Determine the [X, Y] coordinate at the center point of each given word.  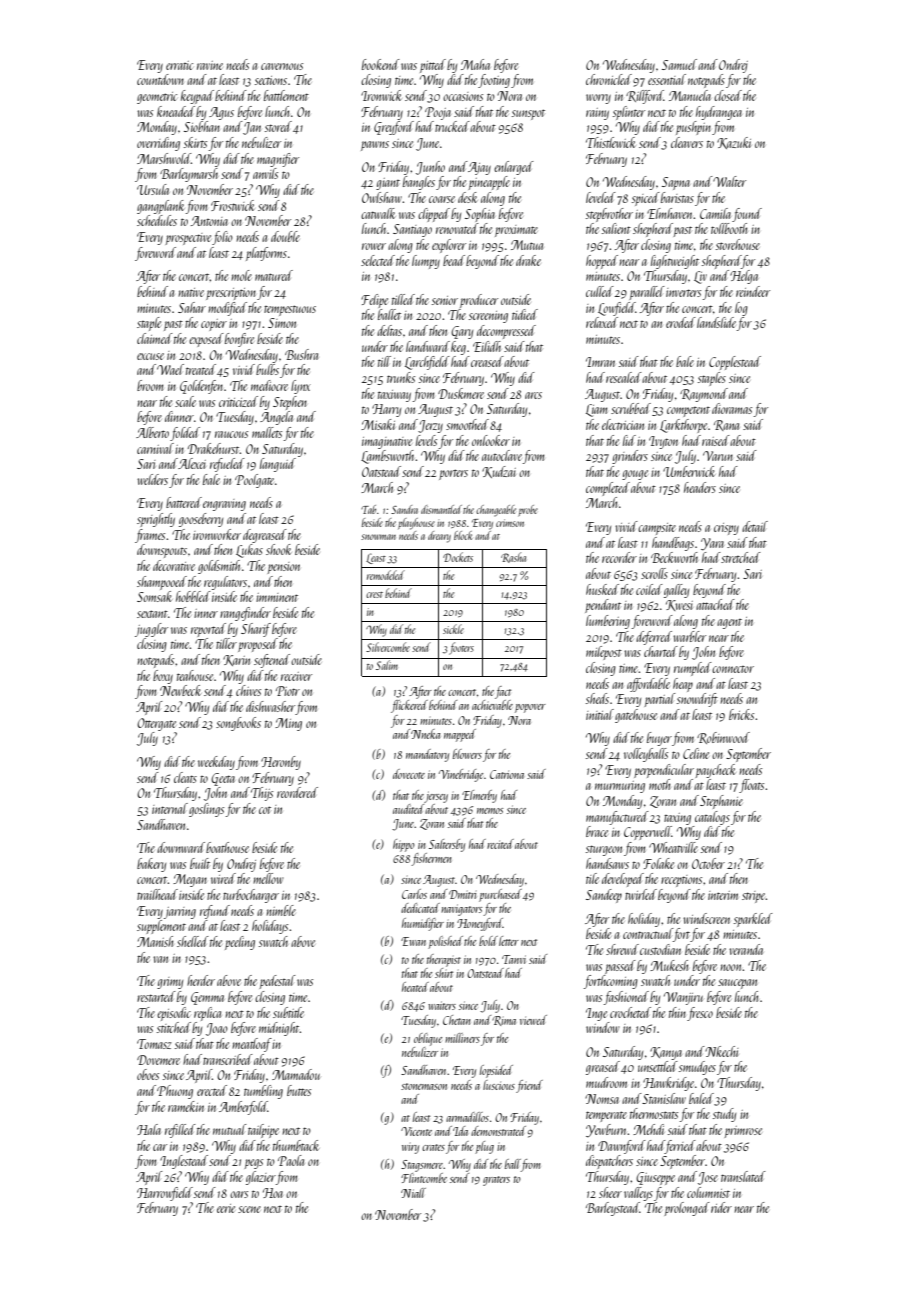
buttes [299, 1090]
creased [487, 361]
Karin [236, 660]
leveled [601, 197]
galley [676, 591]
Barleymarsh [189, 175]
